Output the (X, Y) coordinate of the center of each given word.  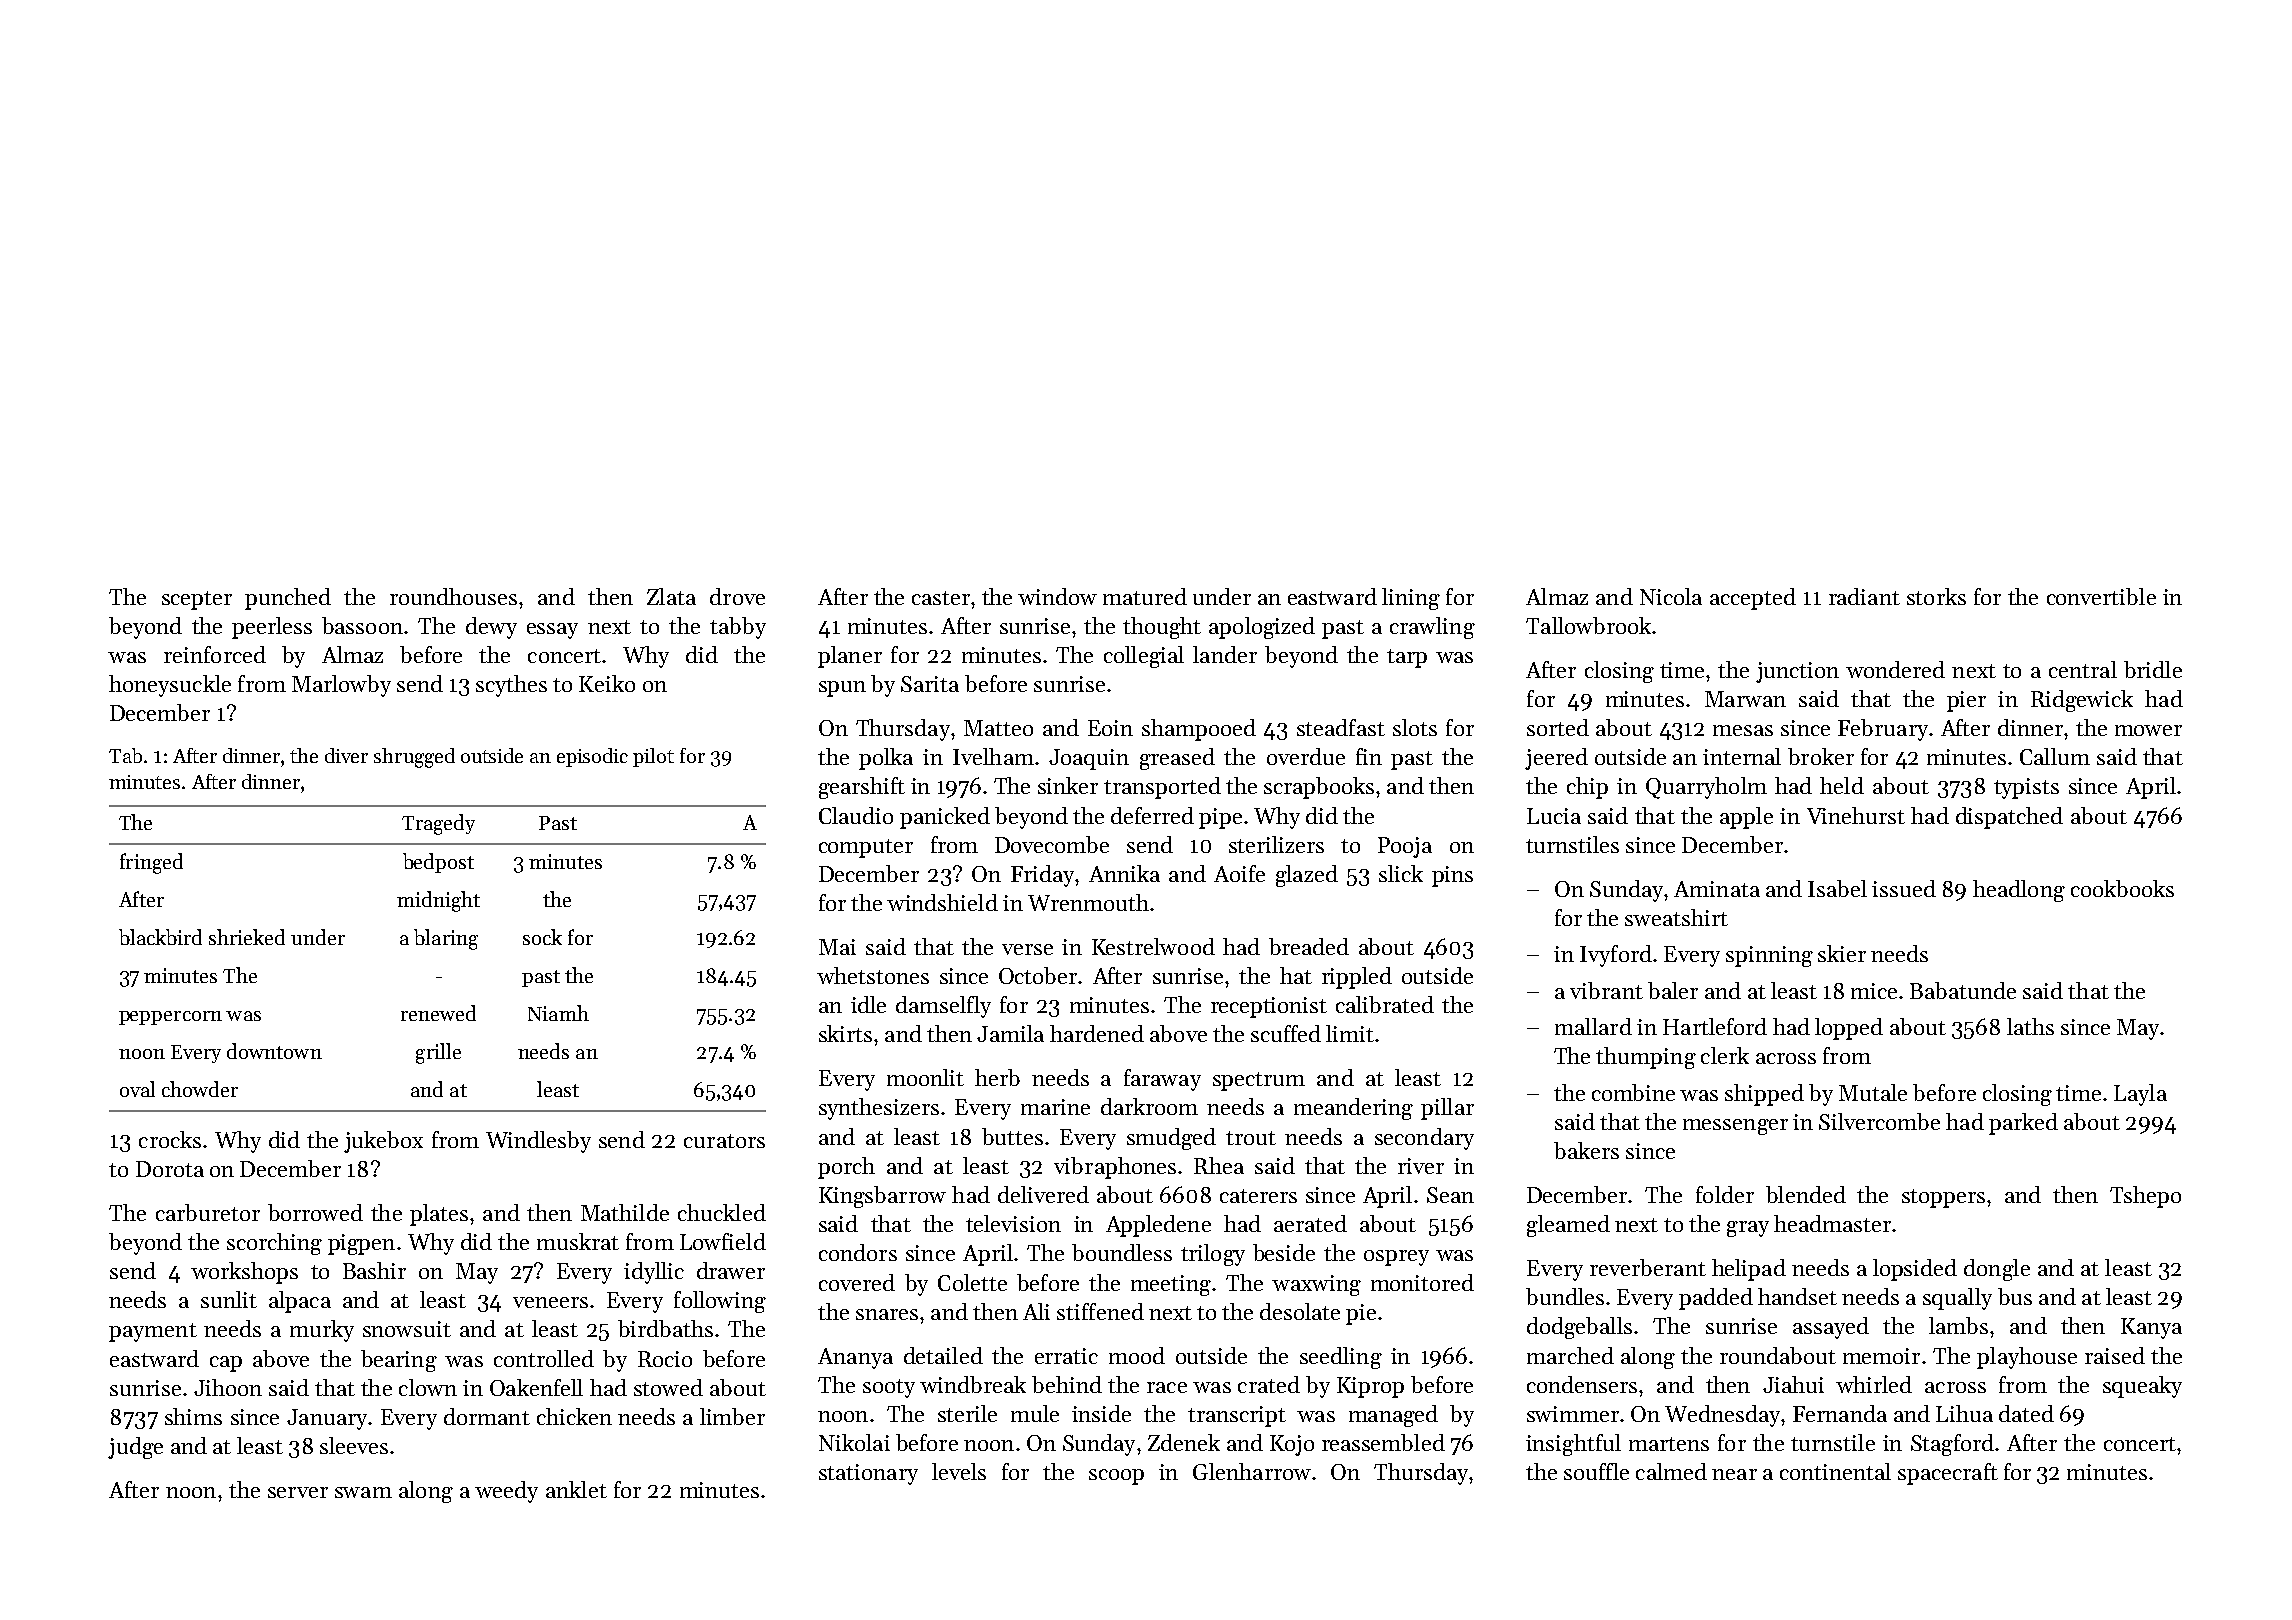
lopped (1849, 1029)
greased (1177, 759)
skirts (845, 1033)
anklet (576, 1489)
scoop (1116, 1477)
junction (1797, 672)
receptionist (1269, 1007)
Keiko (607, 683)
